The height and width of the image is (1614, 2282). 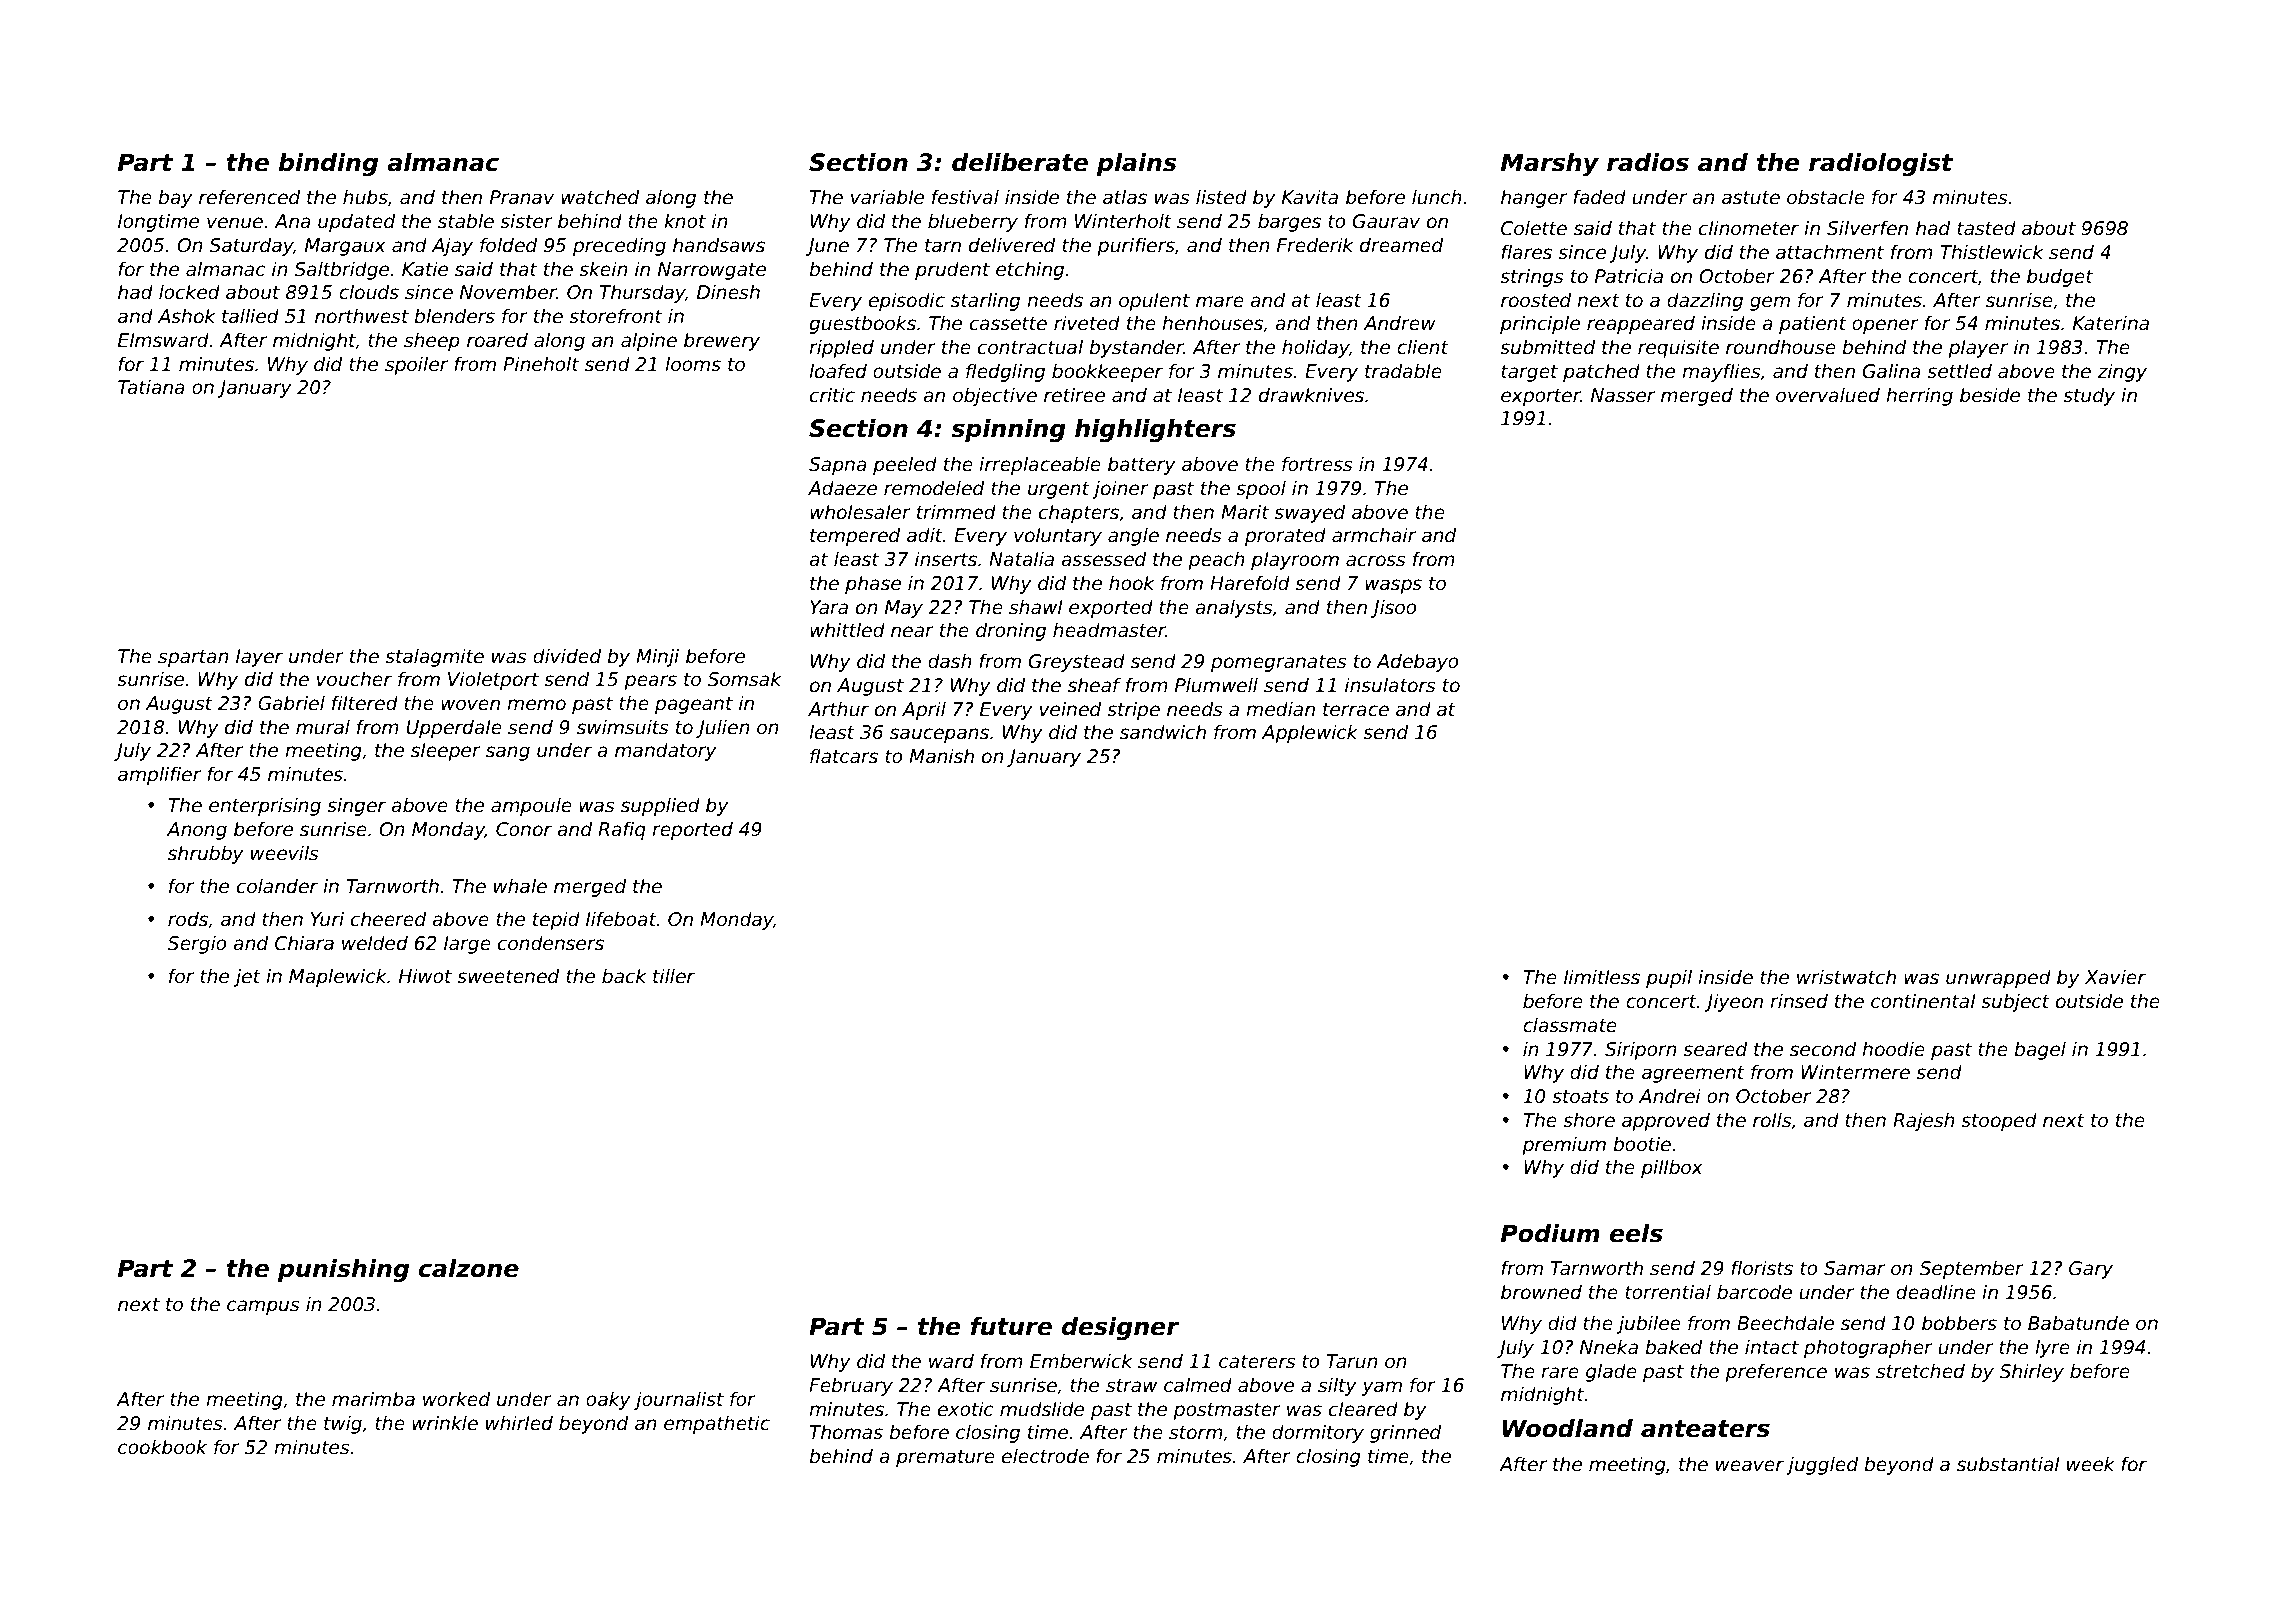 What do you see at coordinates (1629, 276) in the image?
I see `Patricia` at bounding box center [1629, 276].
